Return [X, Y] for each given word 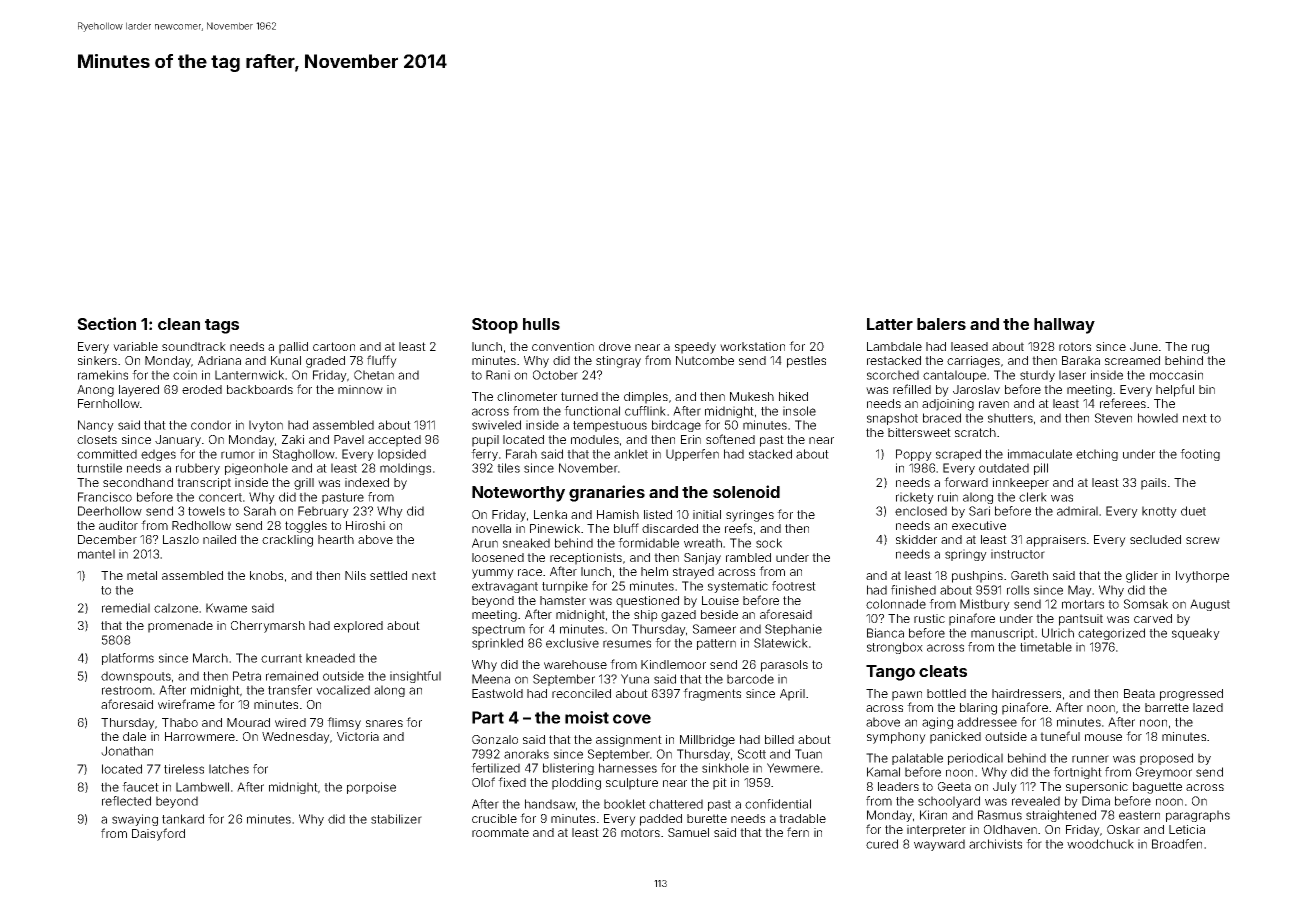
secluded [1155, 539]
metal [142, 575]
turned [579, 396]
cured [882, 844]
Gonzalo [495, 739]
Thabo [180, 722]
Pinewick [555, 528]
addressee [987, 722]
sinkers [97, 360]
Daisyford [158, 834]
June [1144, 346]
